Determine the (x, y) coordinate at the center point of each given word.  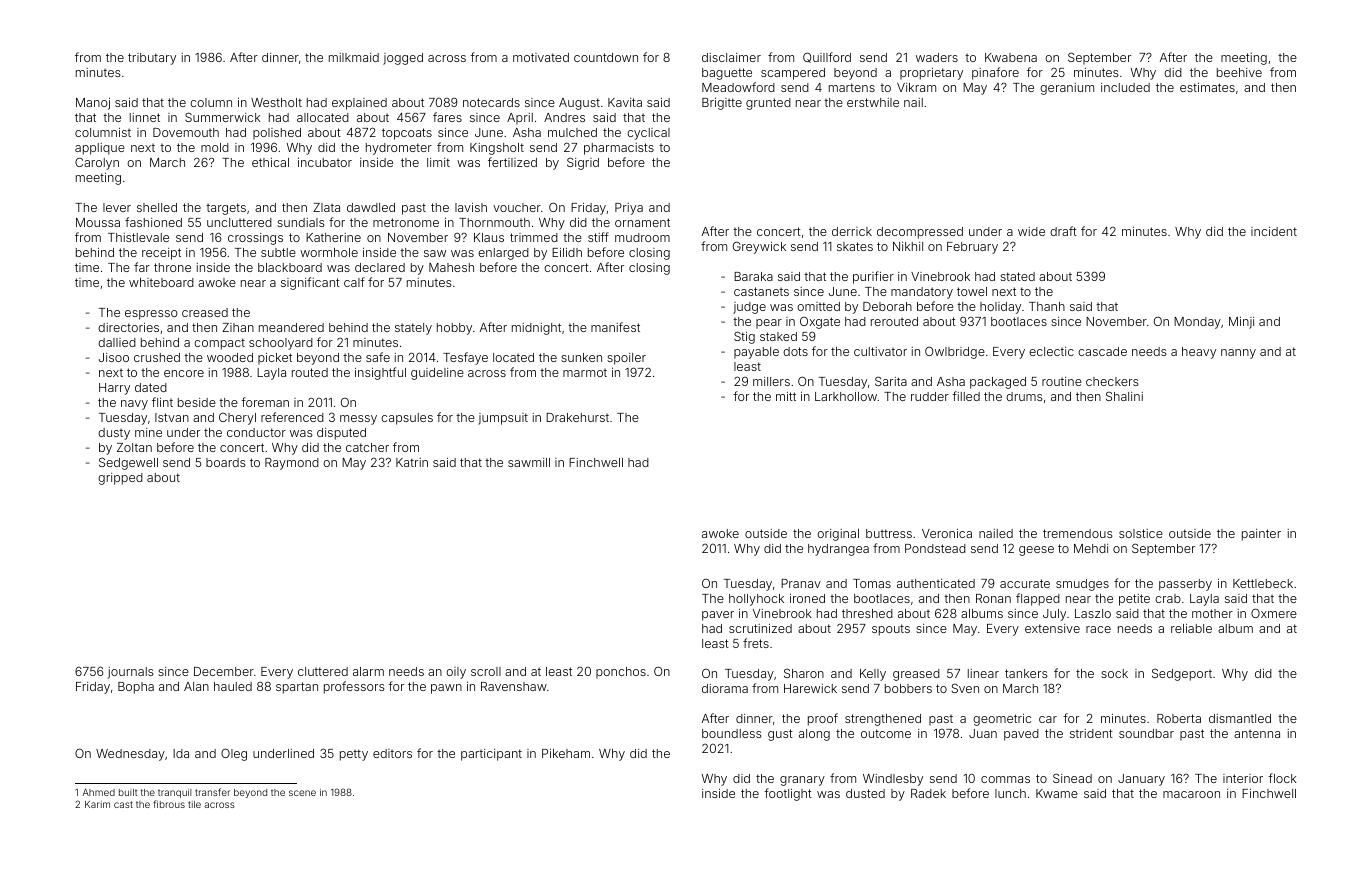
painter (1261, 535)
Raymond (292, 464)
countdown (606, 57)
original (838, 535)
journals (131, 673)
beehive (1239, 72)
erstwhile (873, 102)
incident (1274, 231)
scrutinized (760, 628)
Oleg (234, 754)
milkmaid (354, 57)
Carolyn (97, 163)
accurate (1025, 583)
